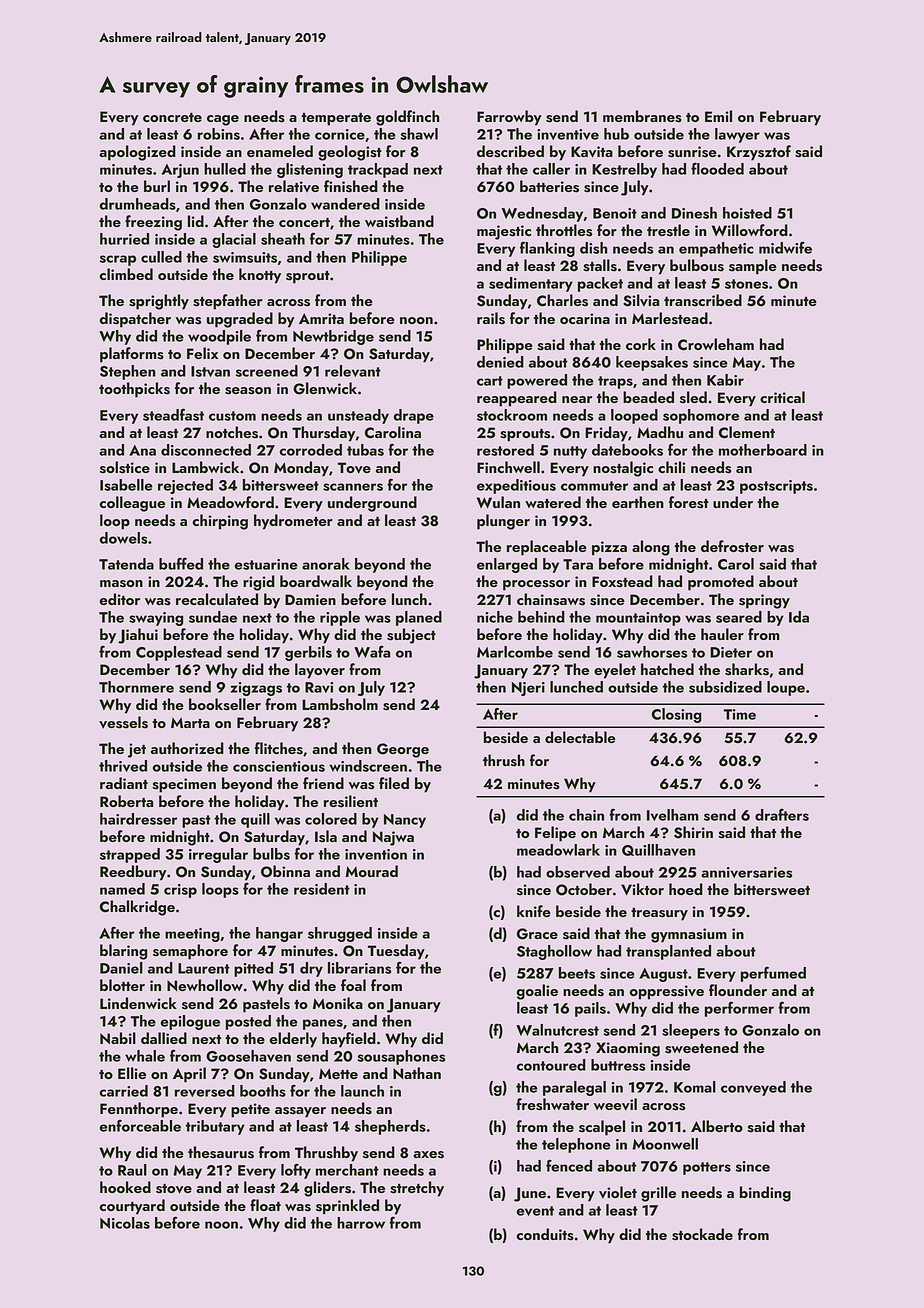 The width and height of the image is (924, 1308). What do you see at coordinates (137, 750) in the image?
I see `jet` at bounding box center [137, 750].
